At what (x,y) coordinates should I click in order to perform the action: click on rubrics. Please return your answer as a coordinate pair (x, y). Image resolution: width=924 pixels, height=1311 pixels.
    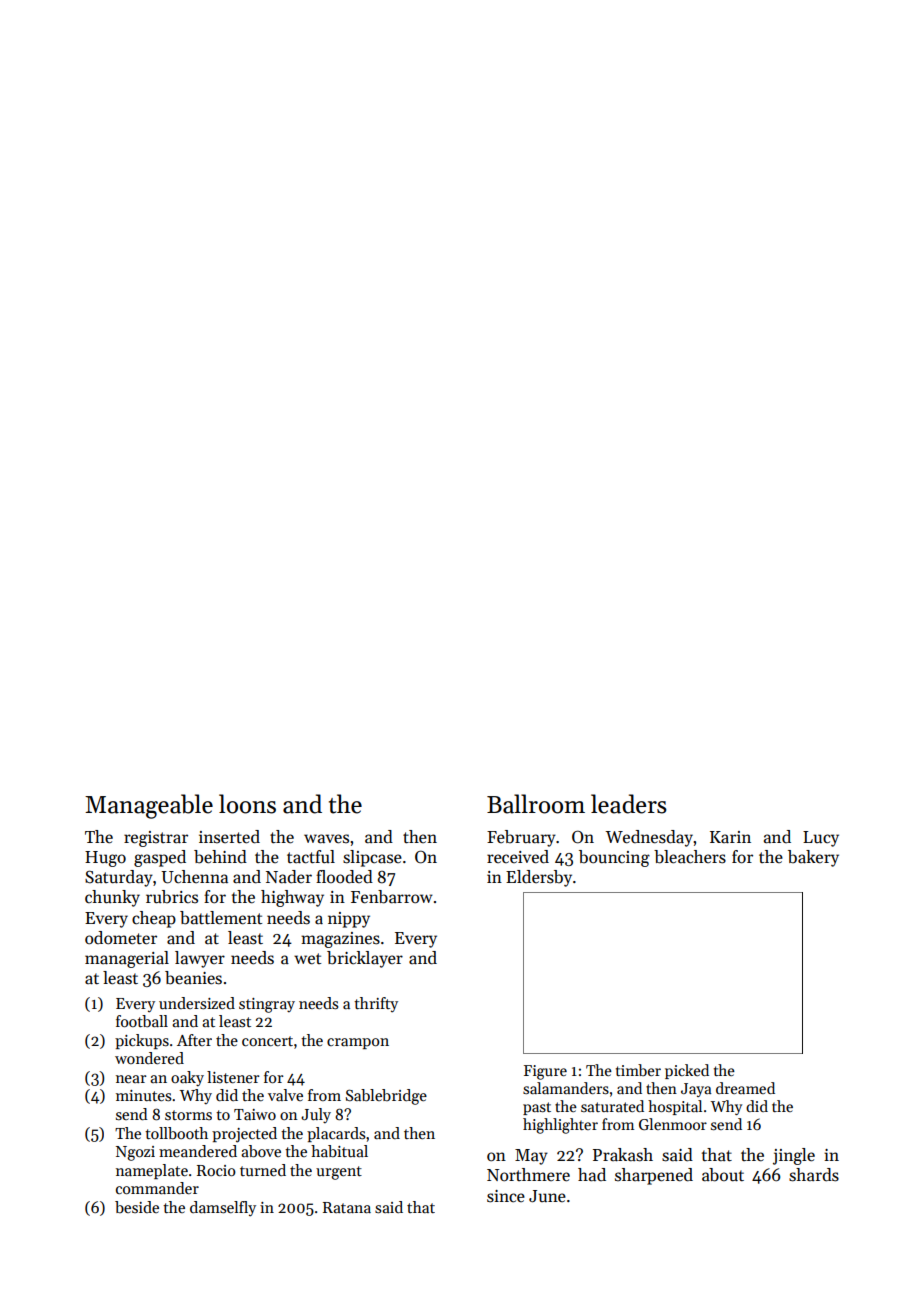
    Looking at the image, I should click on (172, 897).
